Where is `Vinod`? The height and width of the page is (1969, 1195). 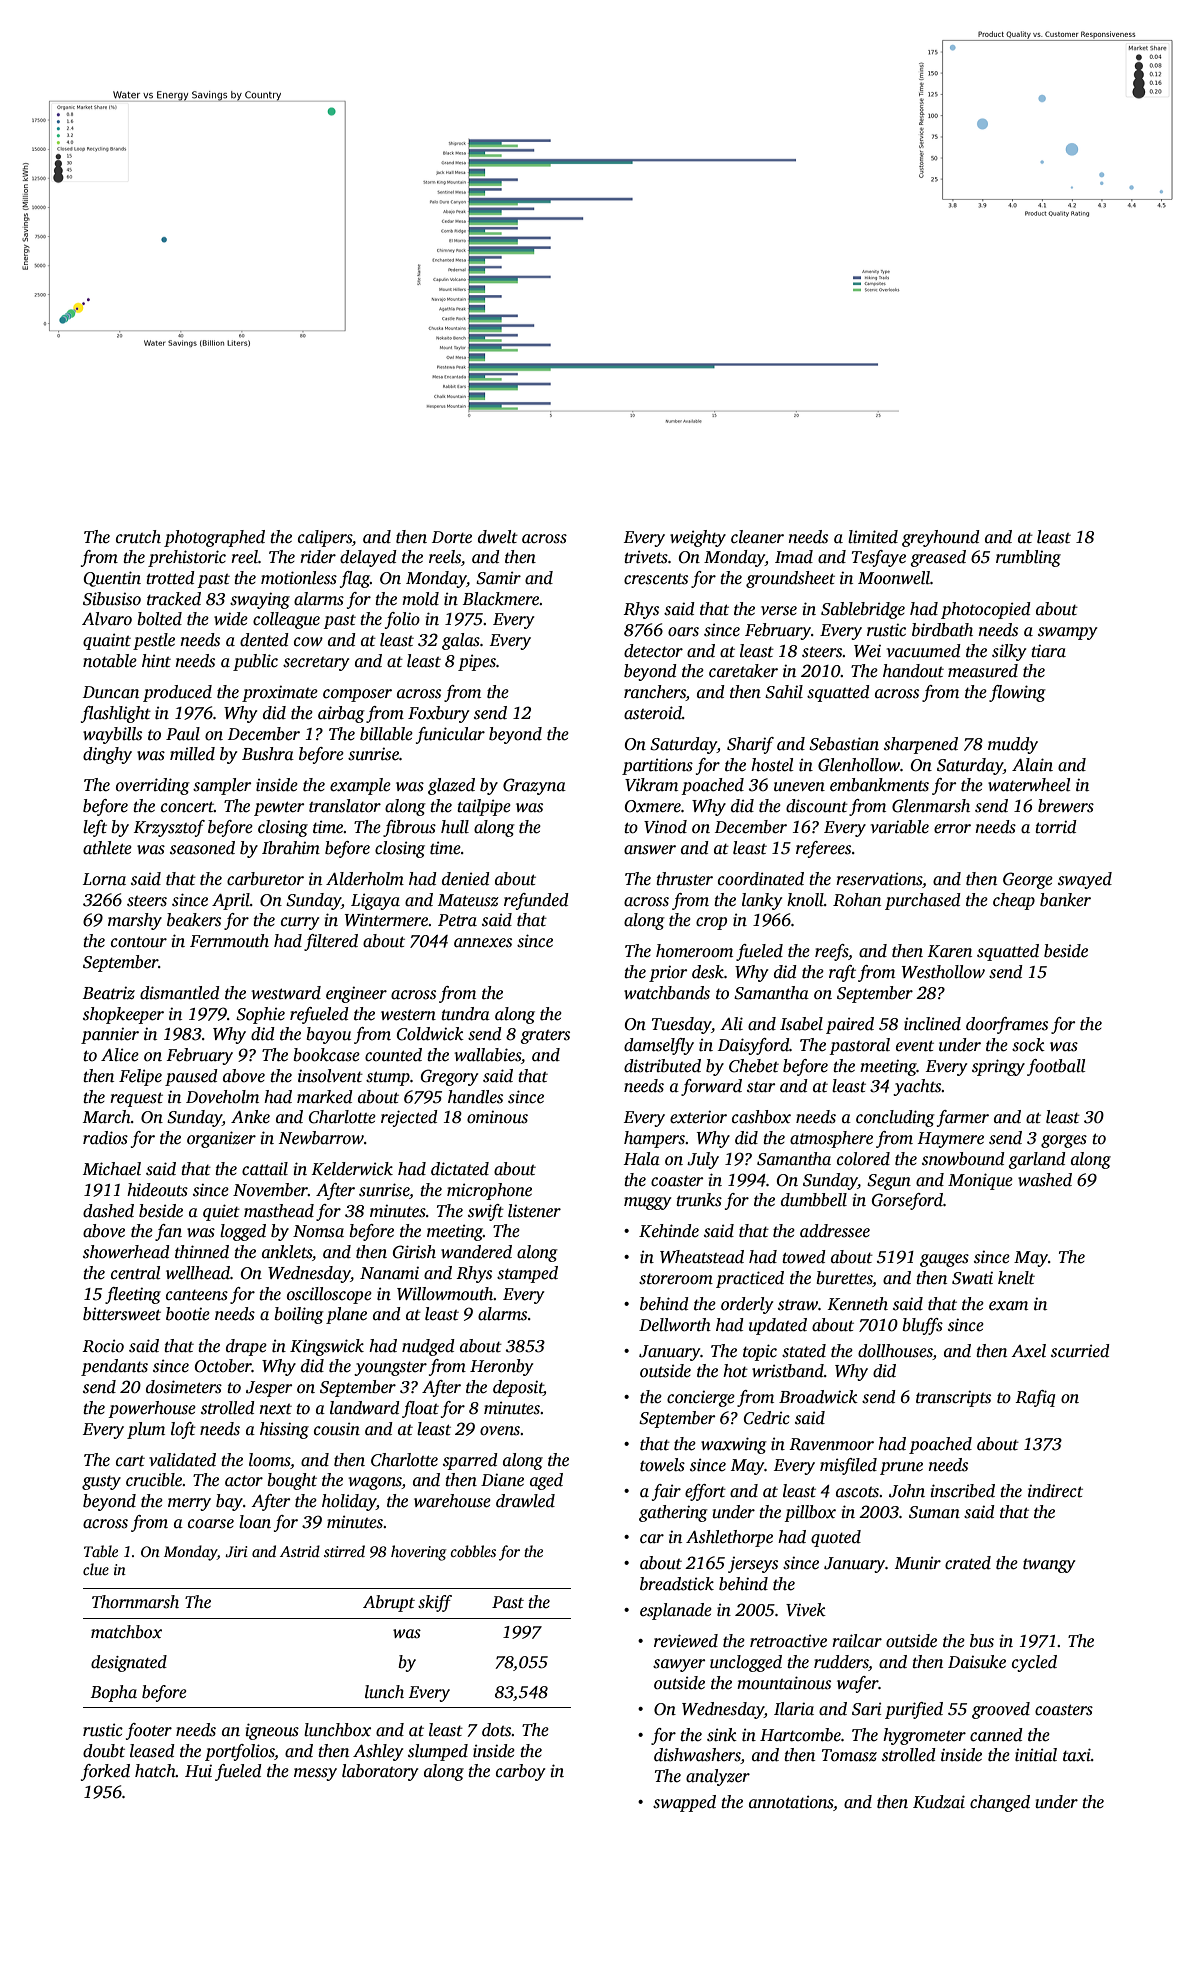 Vinod is located at coordinates (665, 827).
